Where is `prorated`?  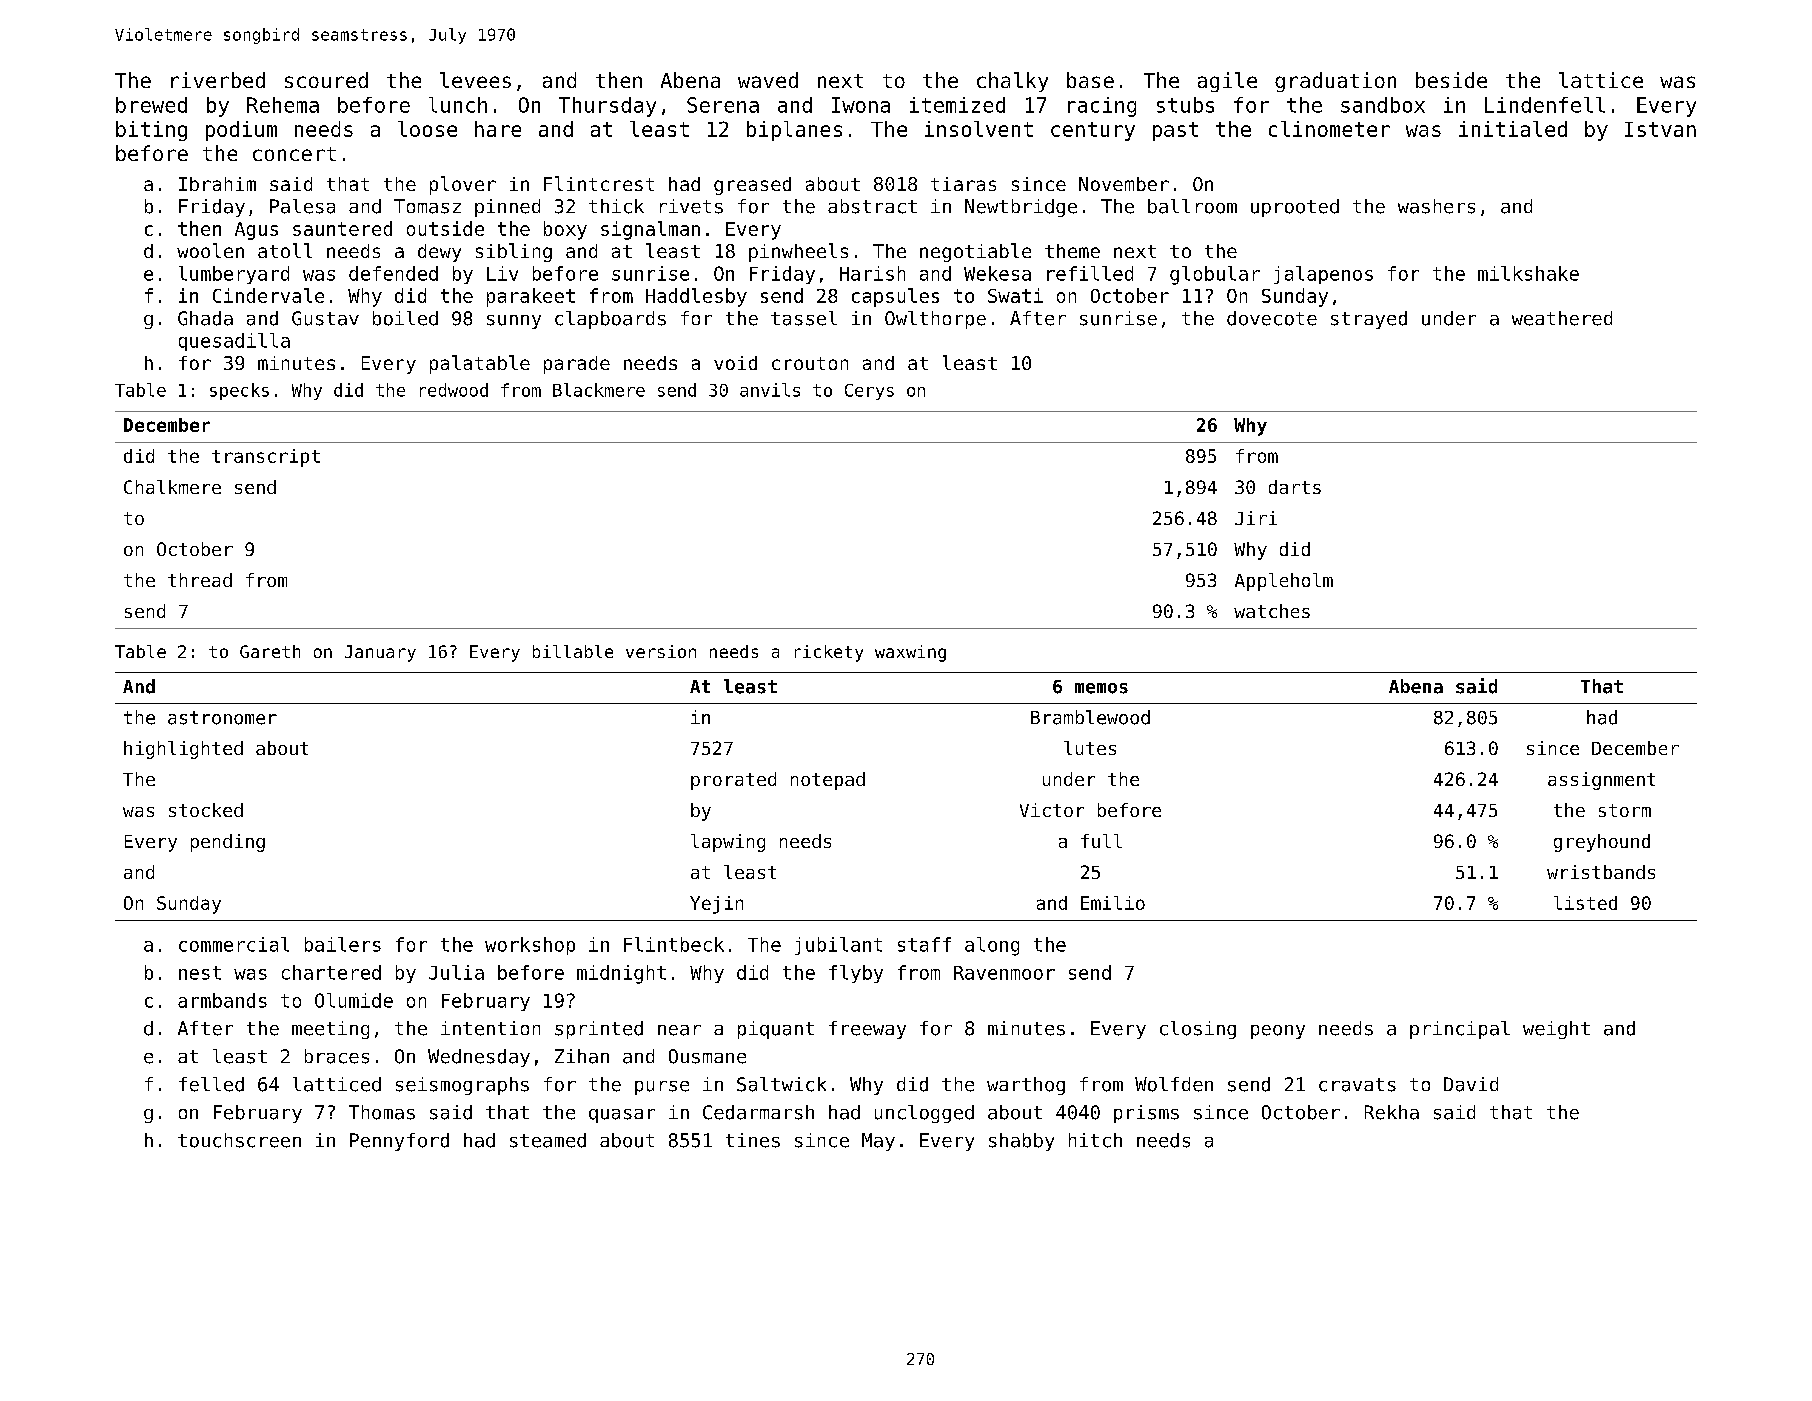 prorated is located at coordinates (733, 781).
